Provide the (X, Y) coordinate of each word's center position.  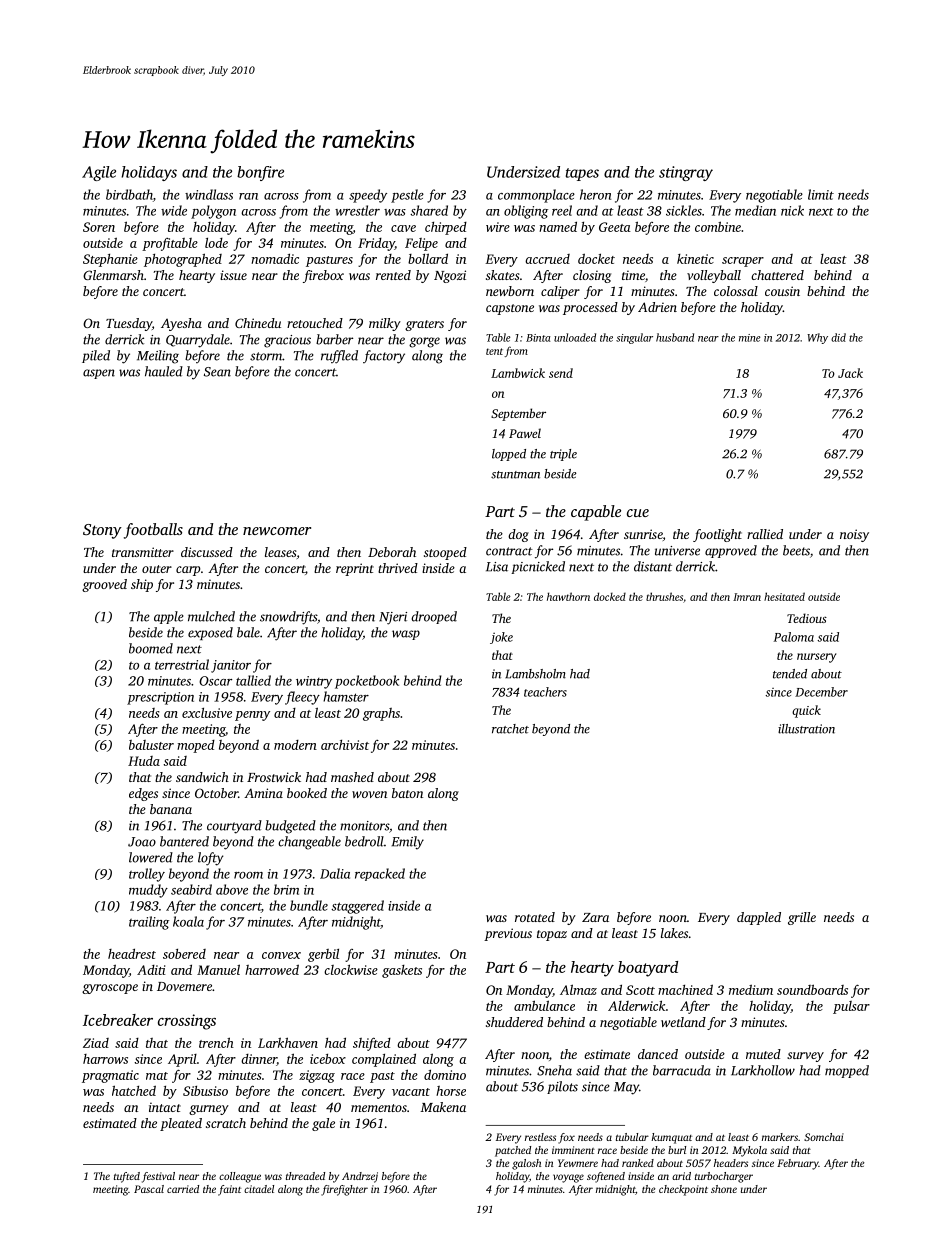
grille (802, 918)
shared (429, 210)
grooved (104, 585)
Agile (99, 173)
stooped (445, 553)
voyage (568, 1178)
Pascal (149, 1189)
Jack (850, 373)
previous (508, 934)
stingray (686, 173)
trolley (147, 875)
